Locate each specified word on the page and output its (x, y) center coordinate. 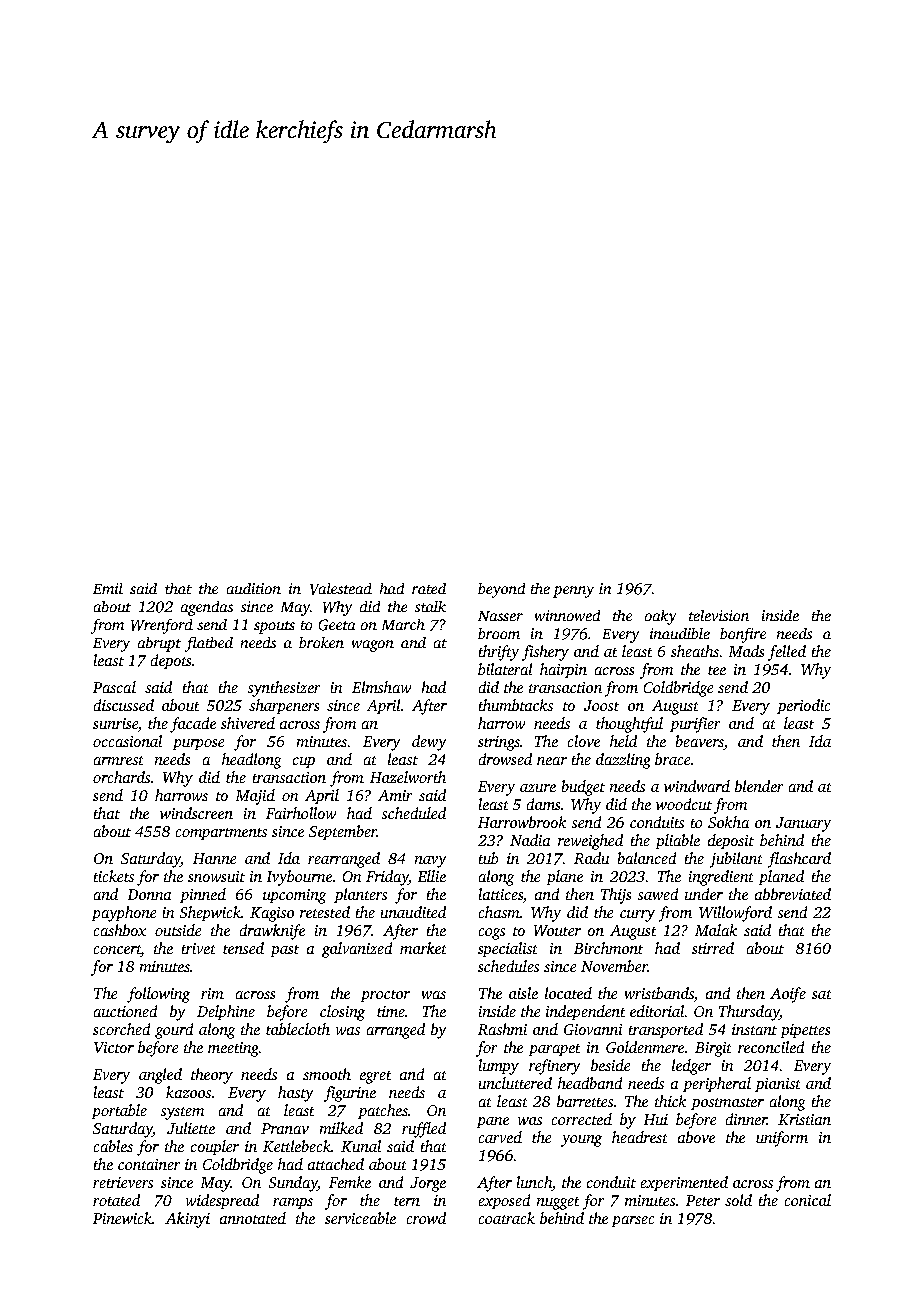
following (158, 995)
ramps (293, 1203)
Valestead (341, 589)
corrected (582, 1119)
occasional (127, 741)
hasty (295, 1094)
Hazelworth (408, 777)
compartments (221, 834)
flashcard (799, 860)
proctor (385, 996)
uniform (782, 1139)
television (719, 615)
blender (759, 786)
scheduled (414, 813)
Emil (108, 588)
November (614, 966)
